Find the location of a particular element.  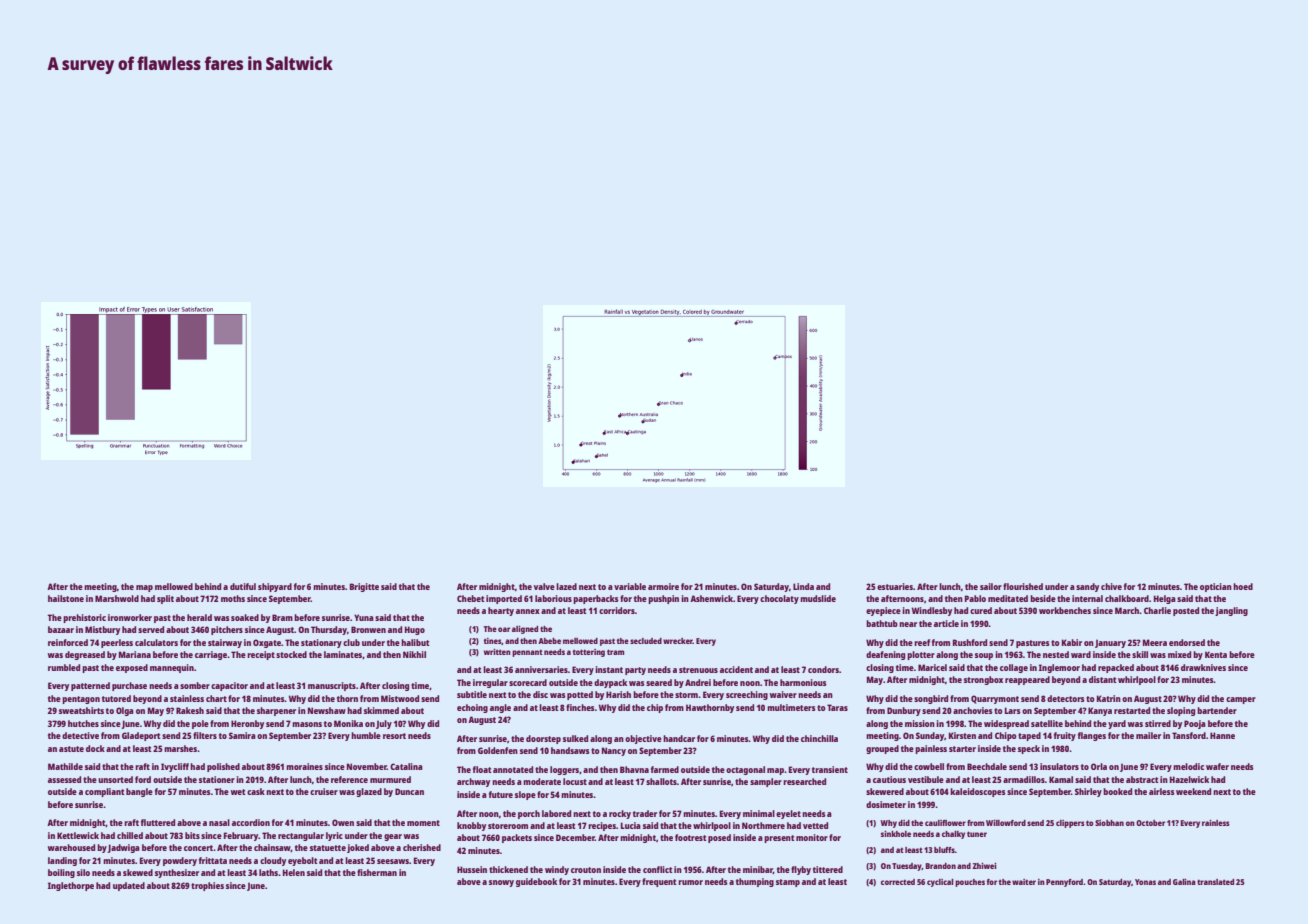

seesaws is located at coordinates (393, 861).
